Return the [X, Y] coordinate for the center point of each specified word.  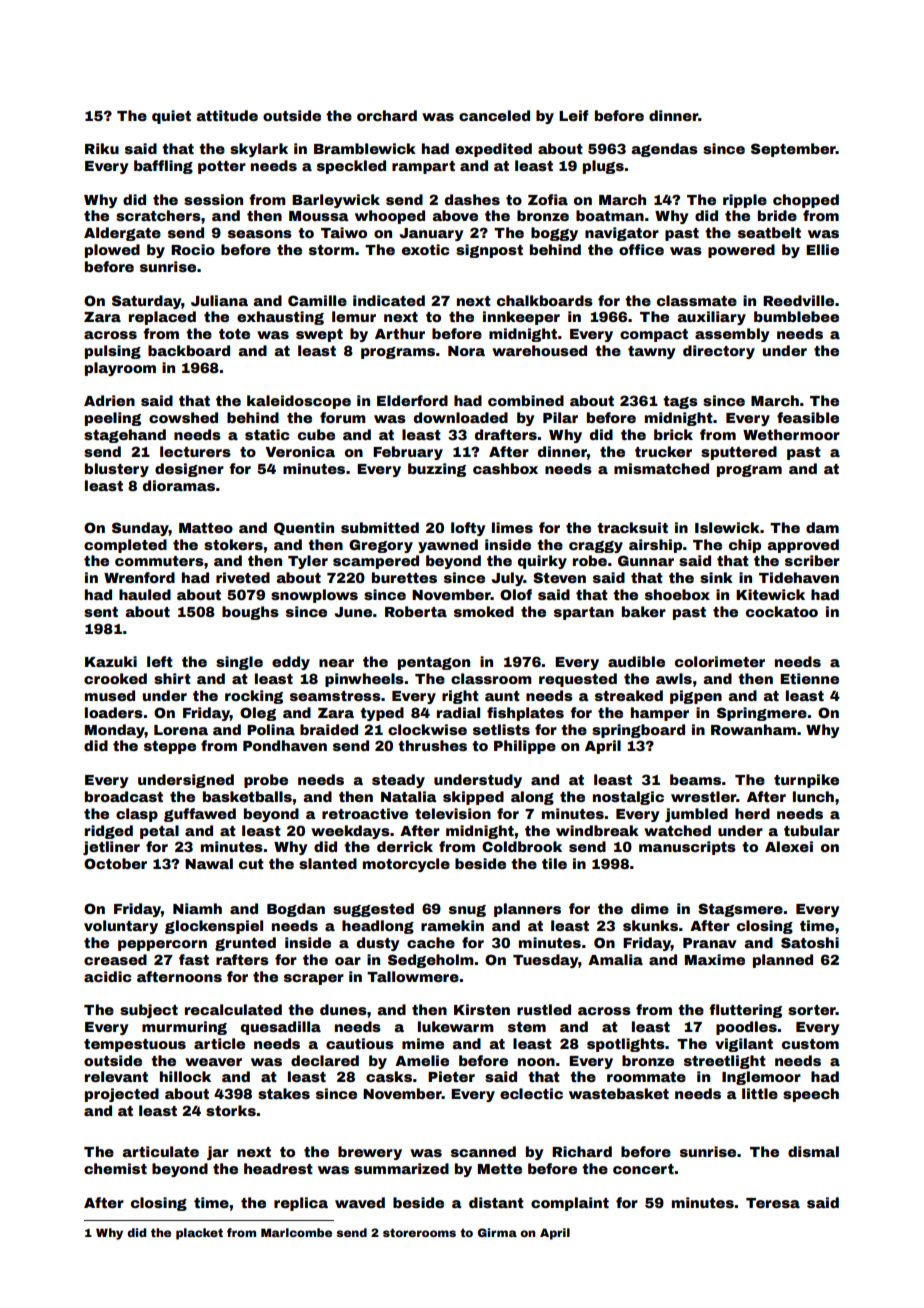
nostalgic [628, 798]
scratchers [158, 215]
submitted [380, 527]
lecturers [195, 451]
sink [716, 577]
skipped [473, 798]
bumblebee [796, 316]
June [353, 612]
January [431, 234]
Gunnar [646, 560]
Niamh [197, 908]
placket [199, 1234]
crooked [115, 678]
